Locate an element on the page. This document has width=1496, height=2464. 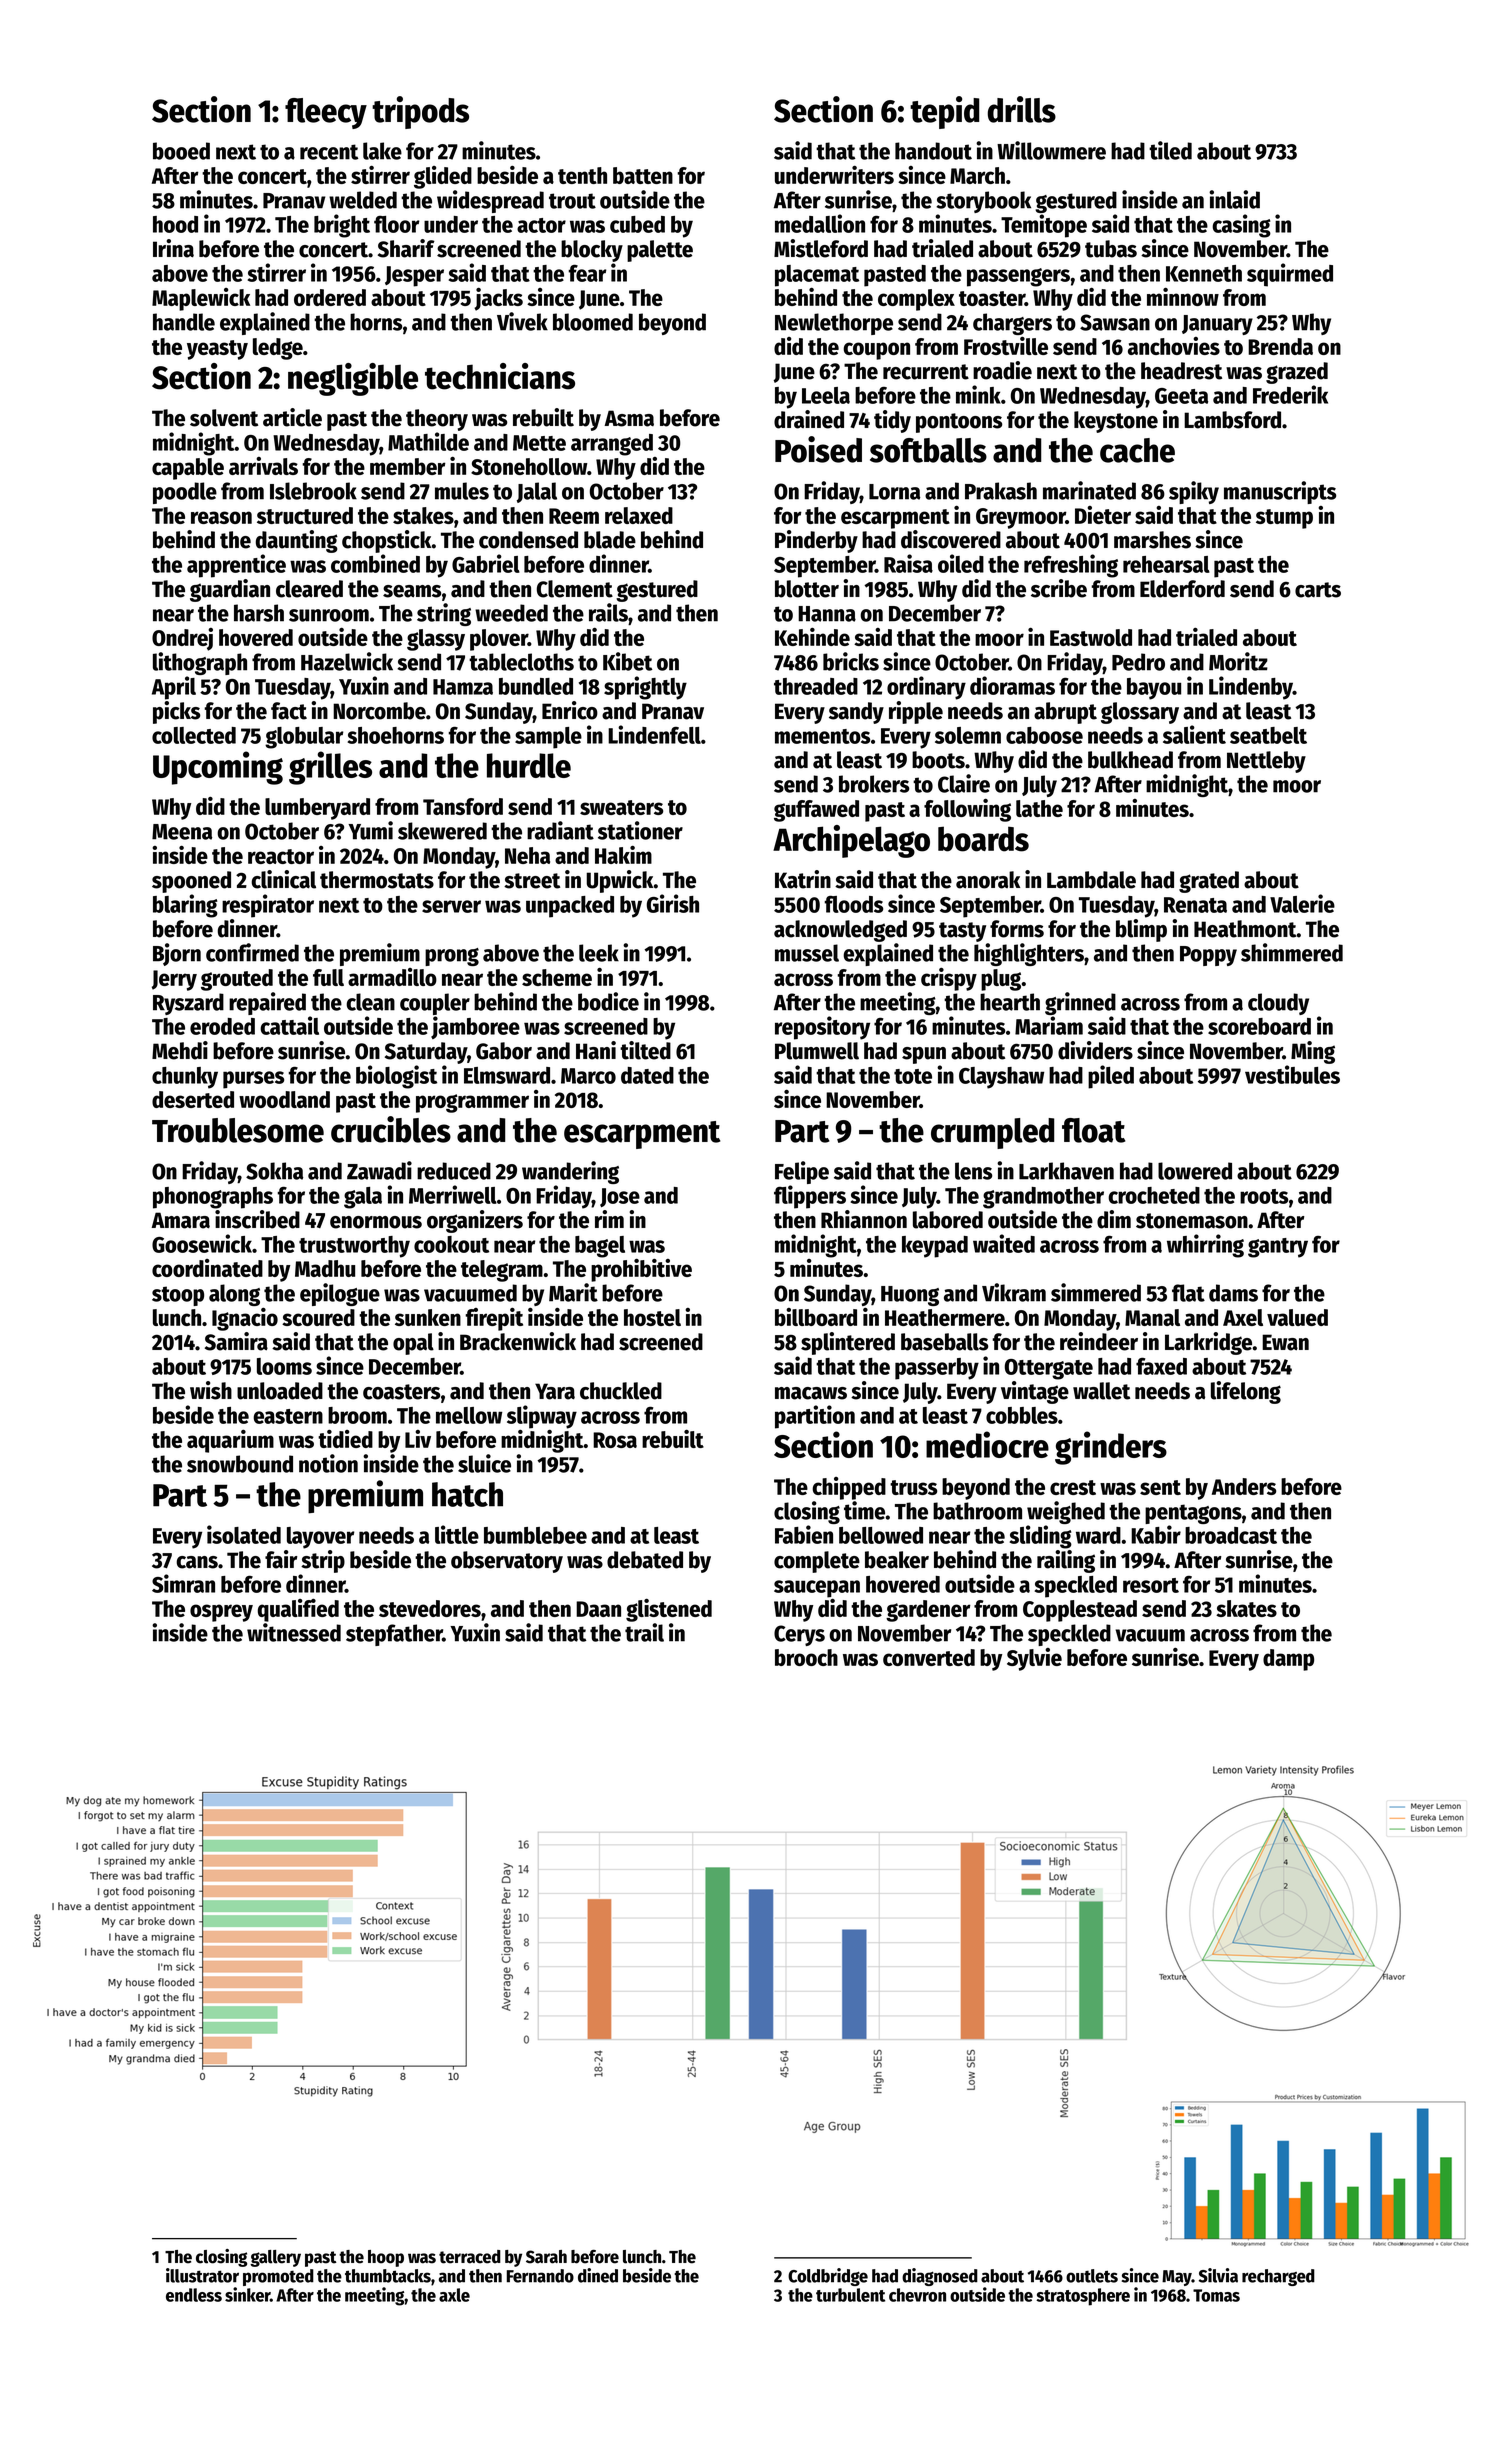
witnessed is located at coordinates (294, 1632).
